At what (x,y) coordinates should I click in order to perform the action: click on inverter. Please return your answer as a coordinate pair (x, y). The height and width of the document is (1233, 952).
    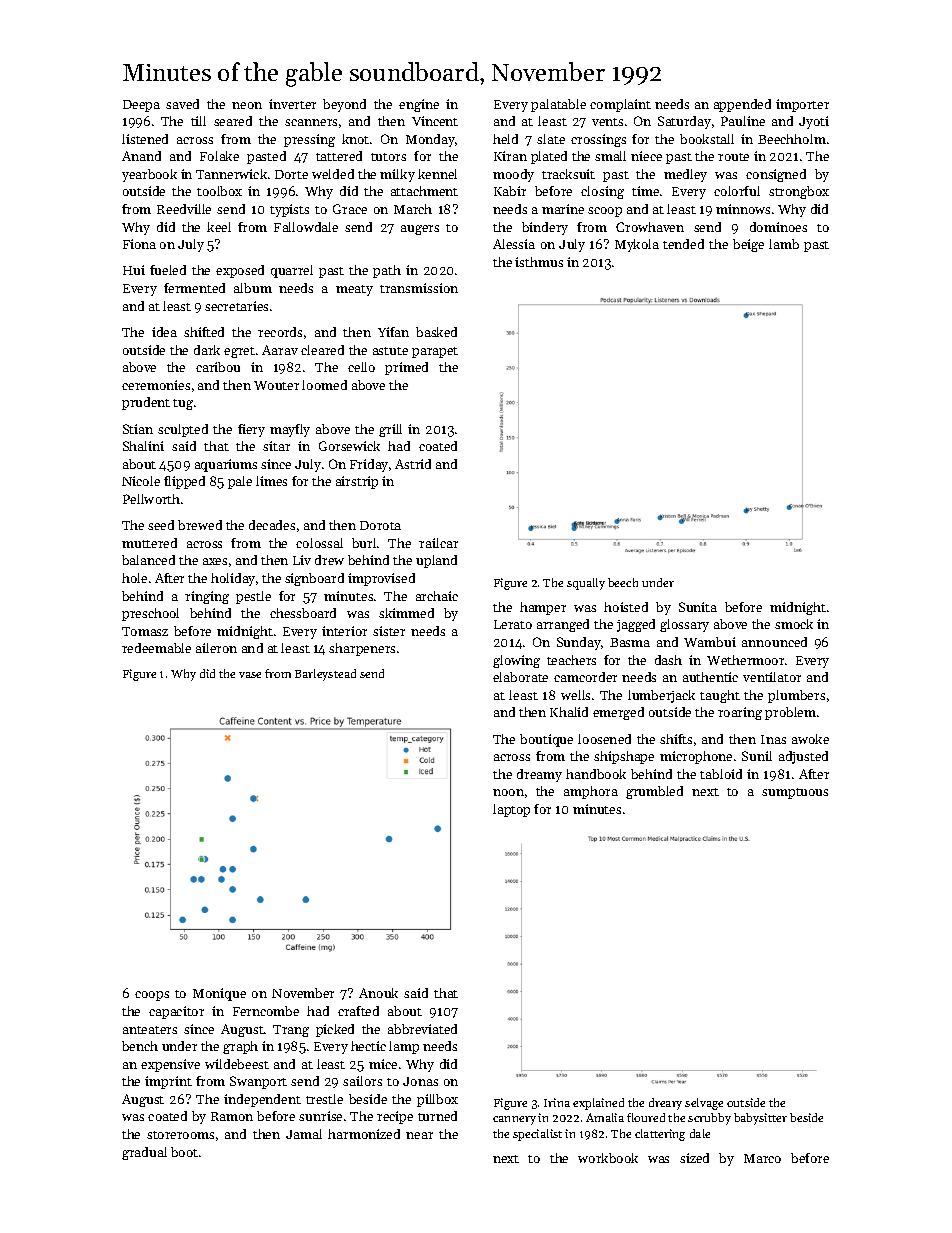
    Looking at the image, I should click on (292, 104).
